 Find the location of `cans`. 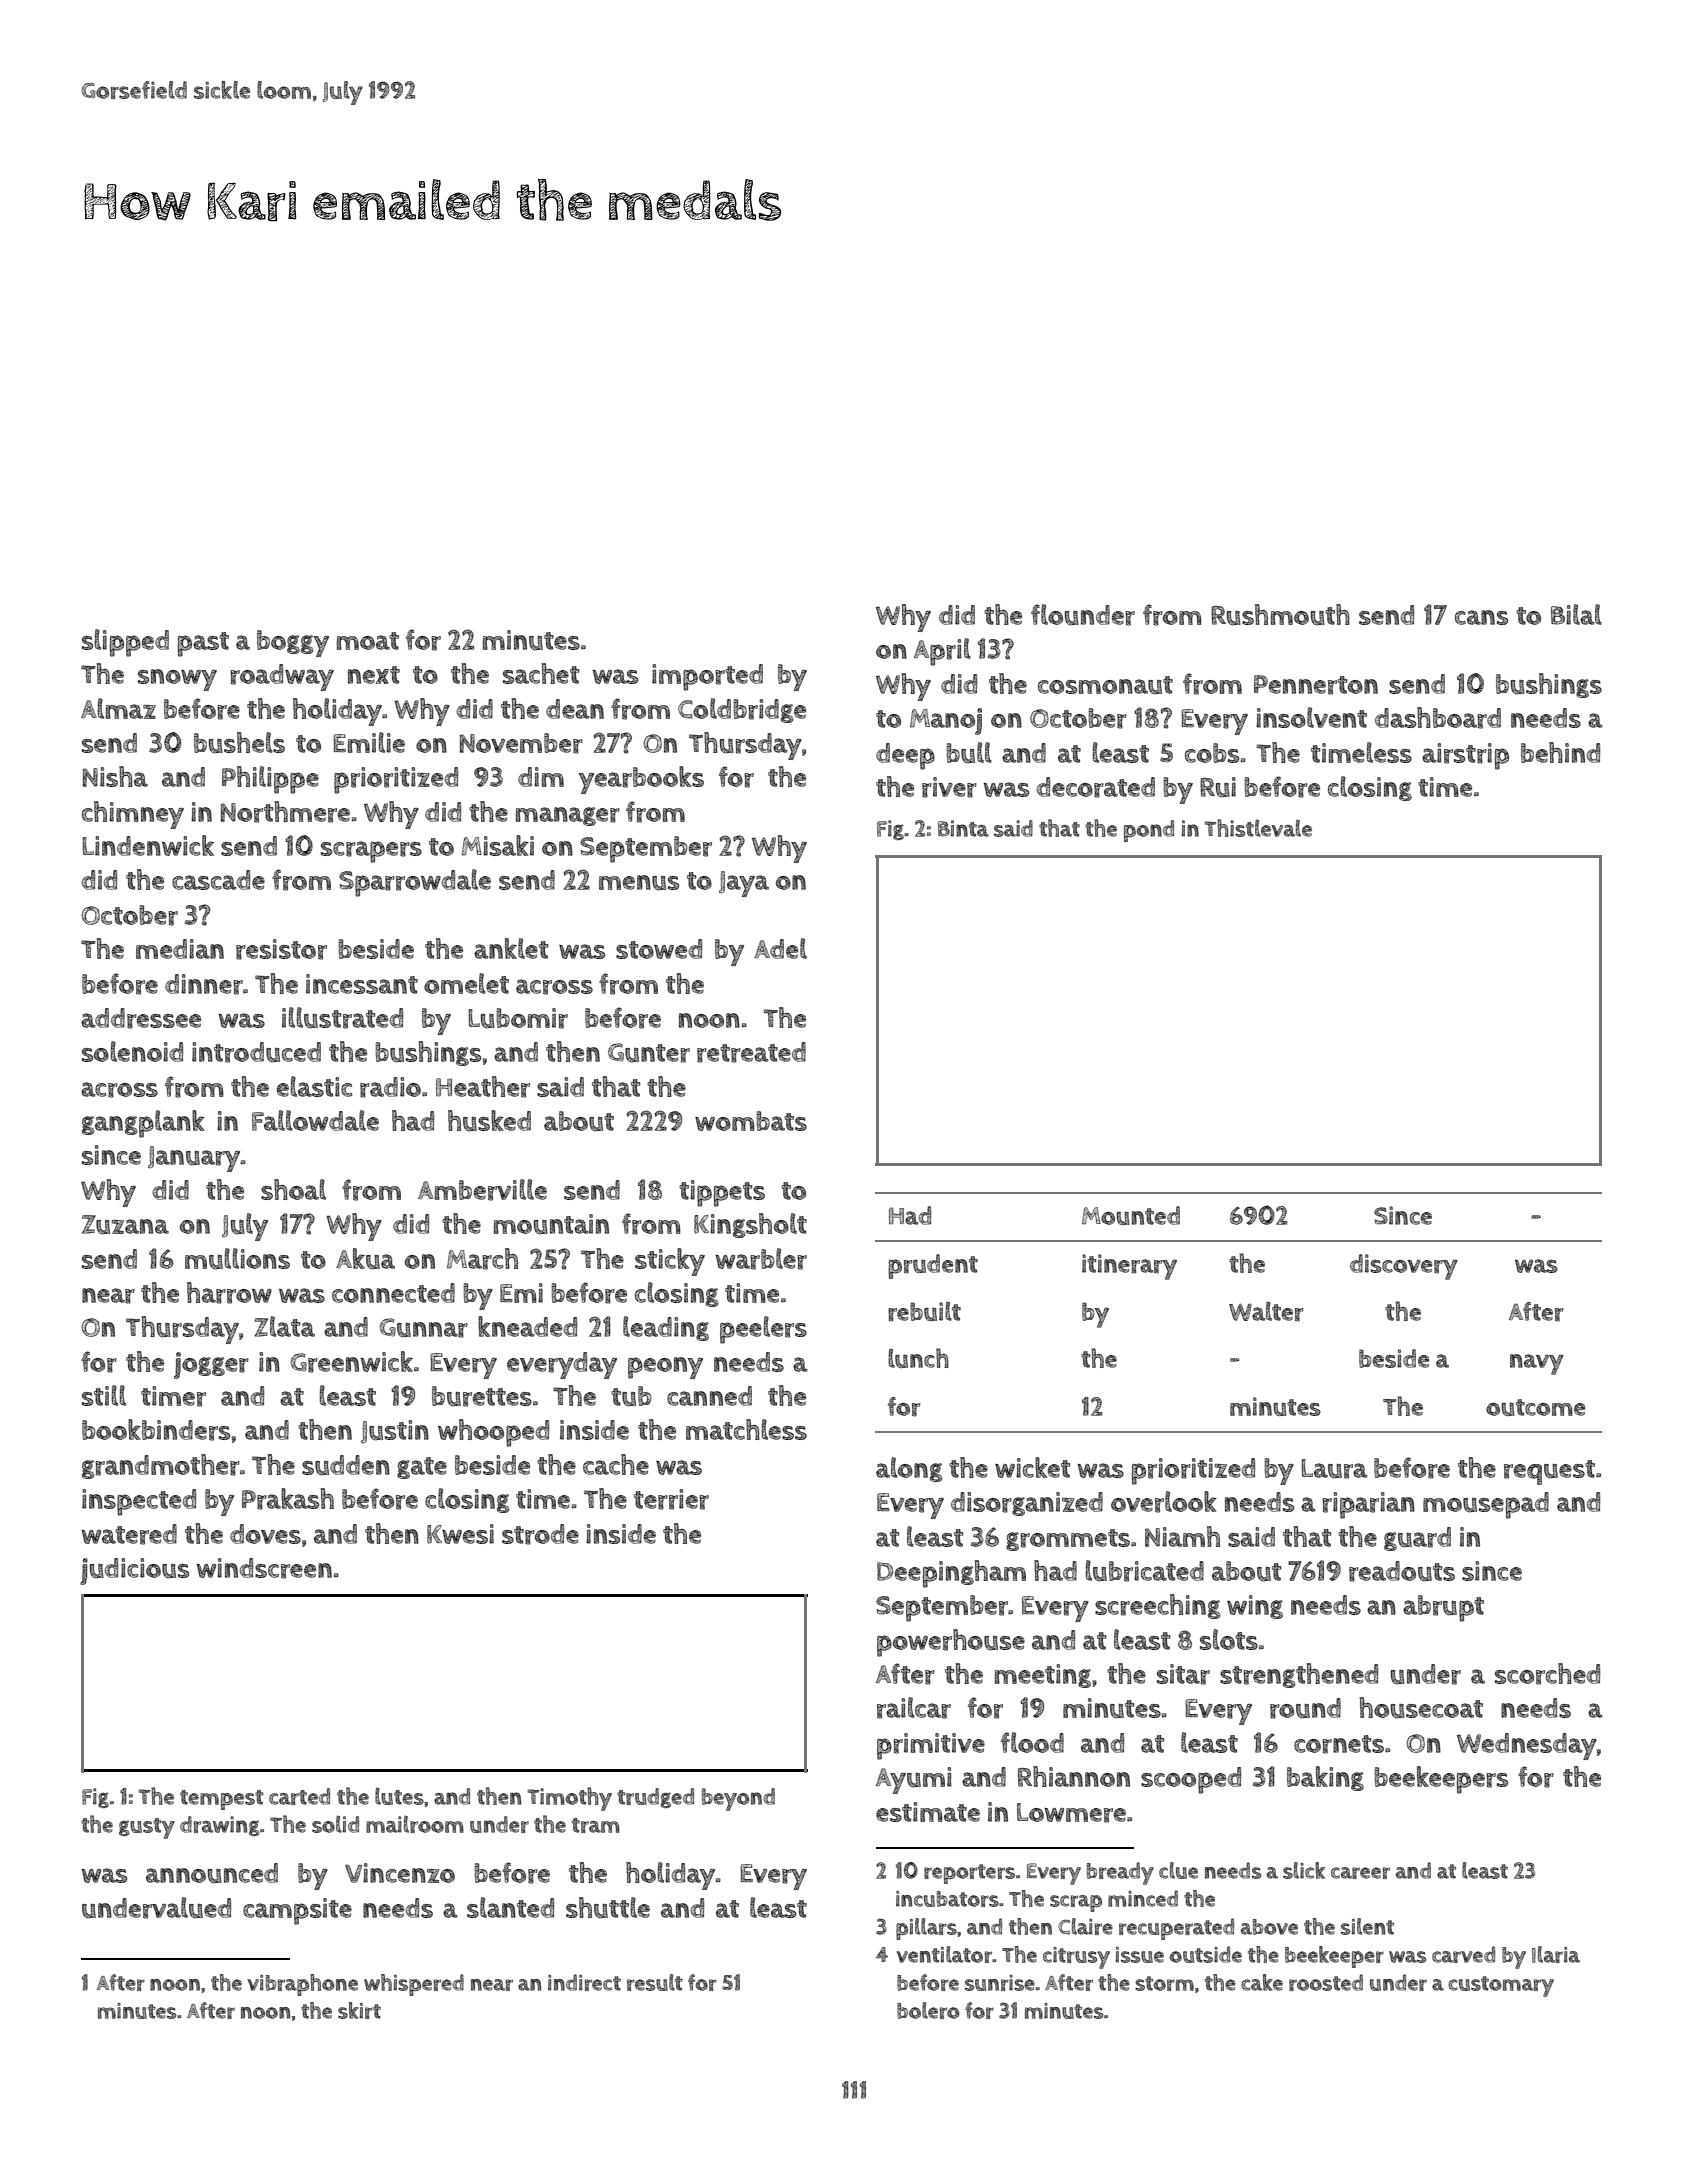

cans is located at coordinates (1481, 617).
